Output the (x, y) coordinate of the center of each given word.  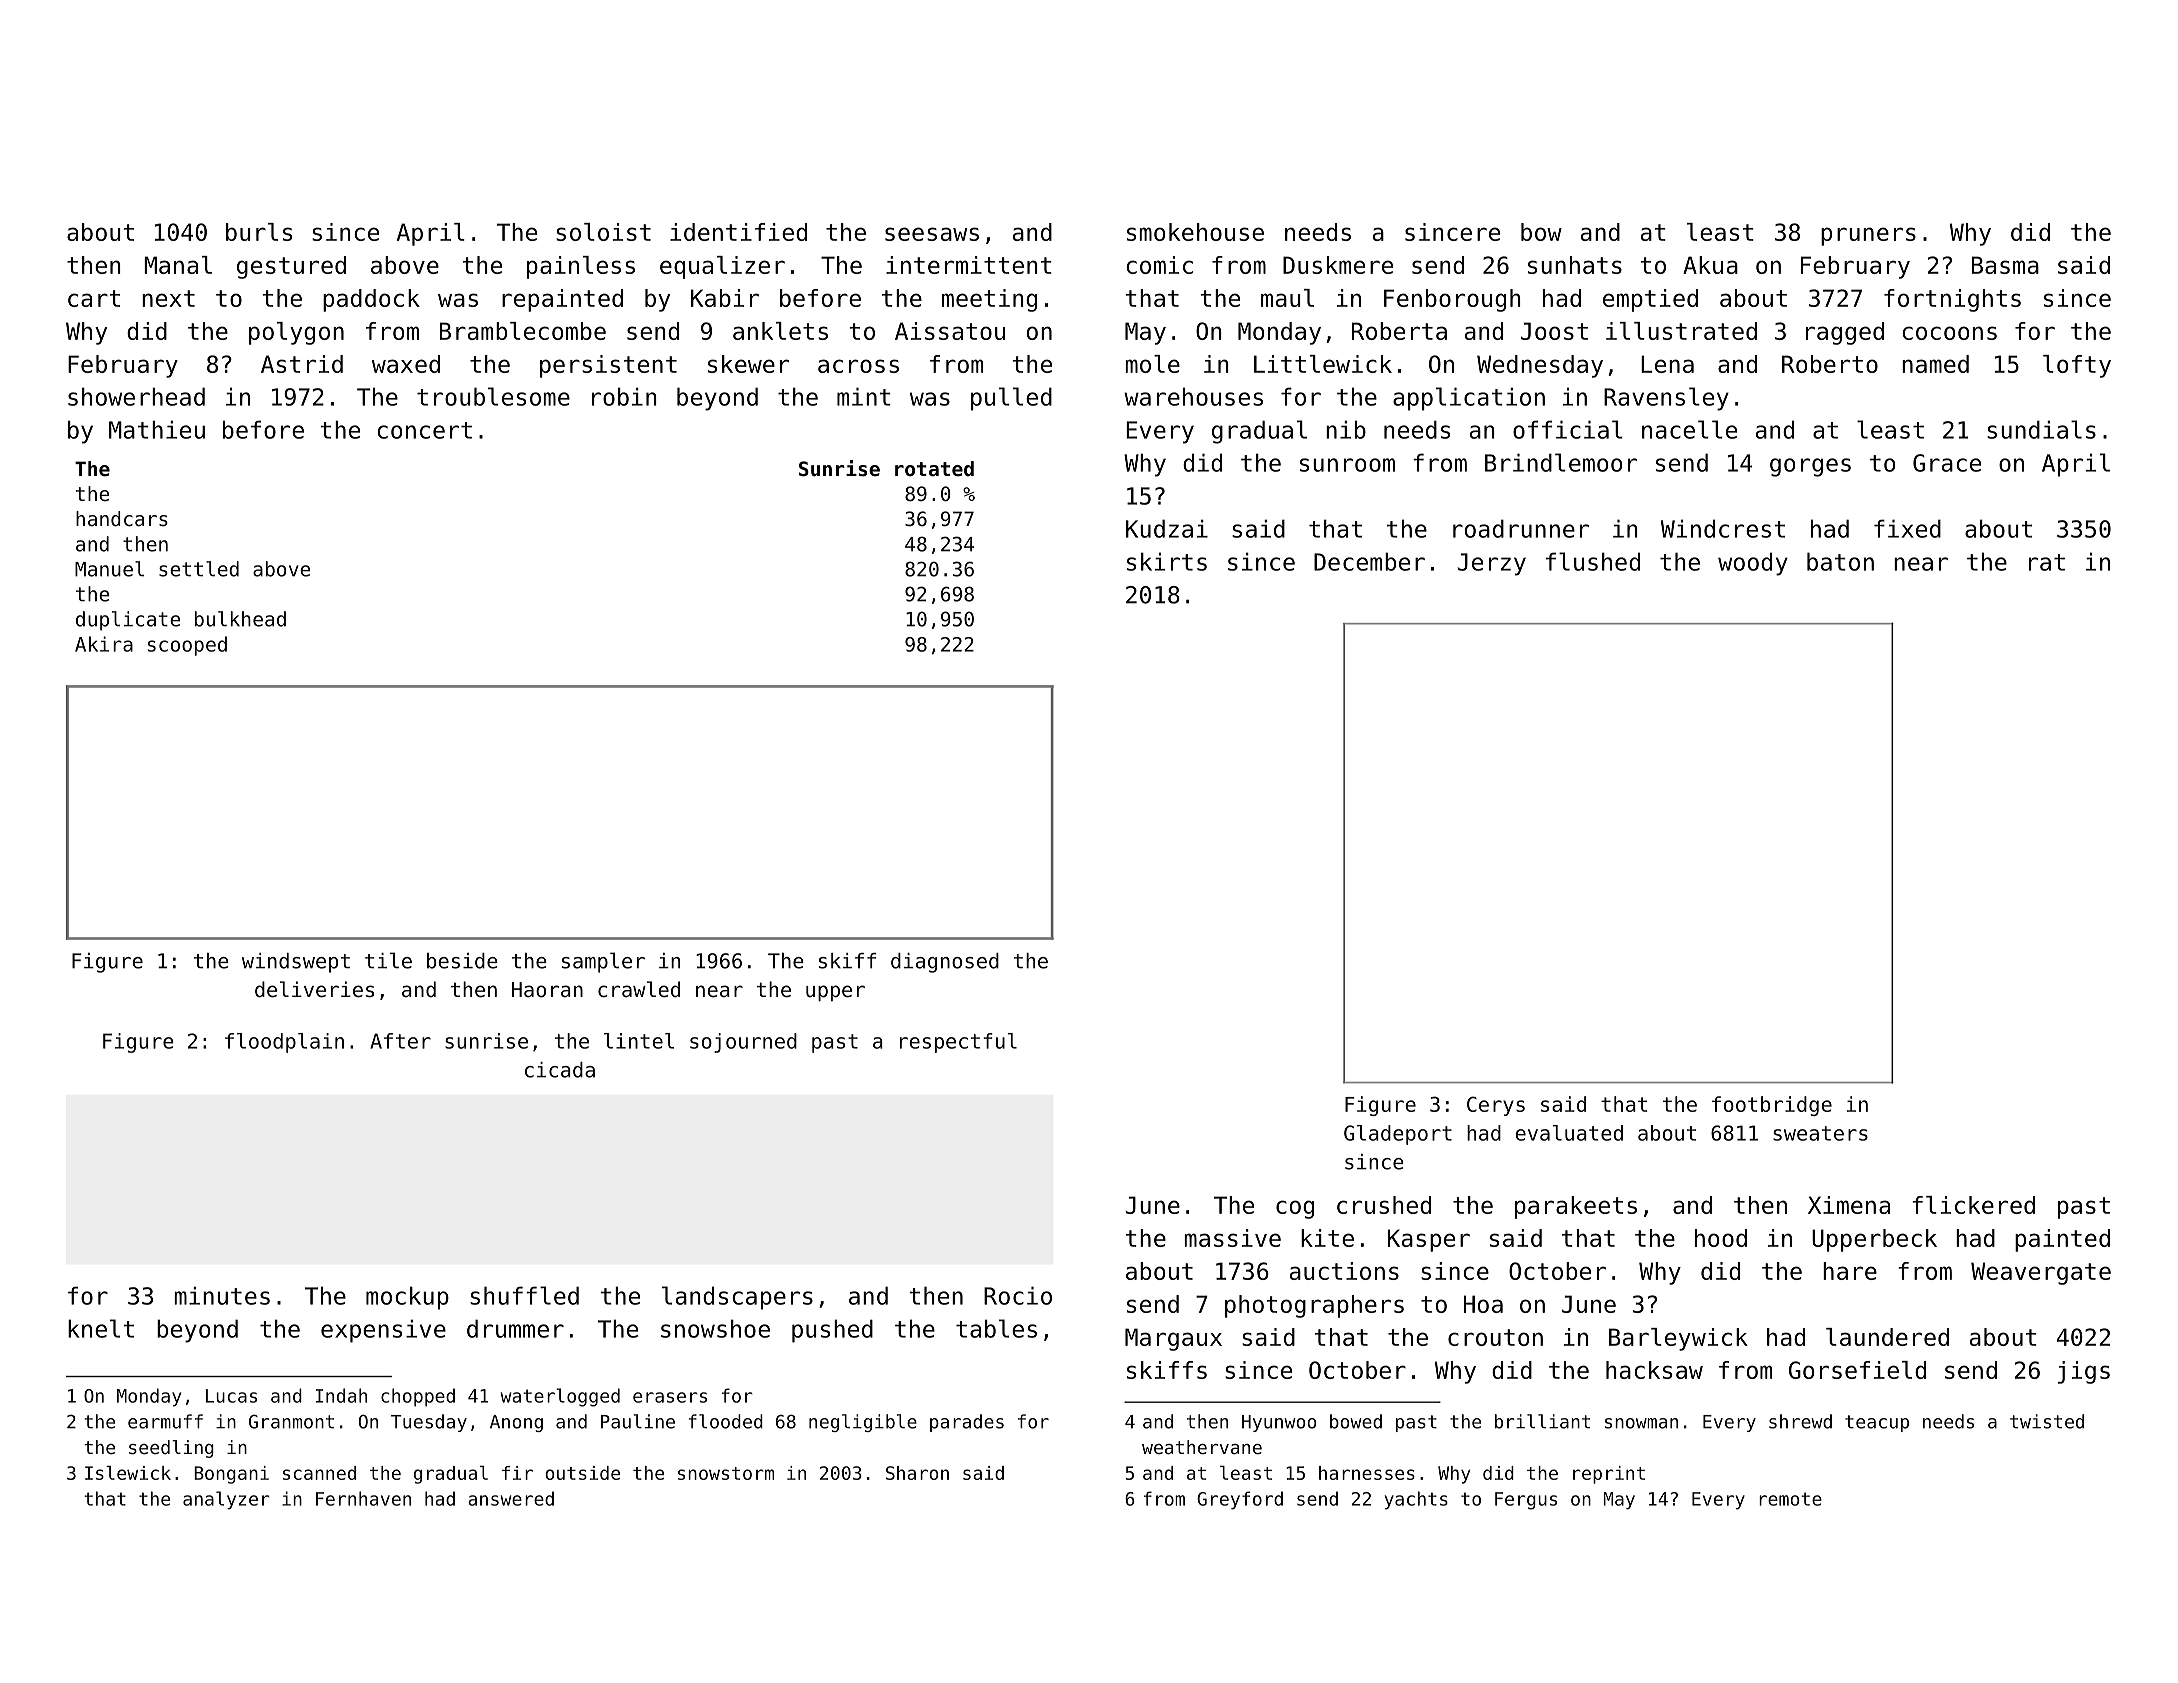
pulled (1011, 399)
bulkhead (240, 619)
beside (462, 961)
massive (1232, 1238)
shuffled (524, 1295)
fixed (1907, 528)
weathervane (1202, 1447)
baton (1840, 561)
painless (581, 267)
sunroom (1347, 465)
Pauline (638, 1421)
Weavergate (2041, 1273)
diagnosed (945, 963)
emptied (1650, 300)
